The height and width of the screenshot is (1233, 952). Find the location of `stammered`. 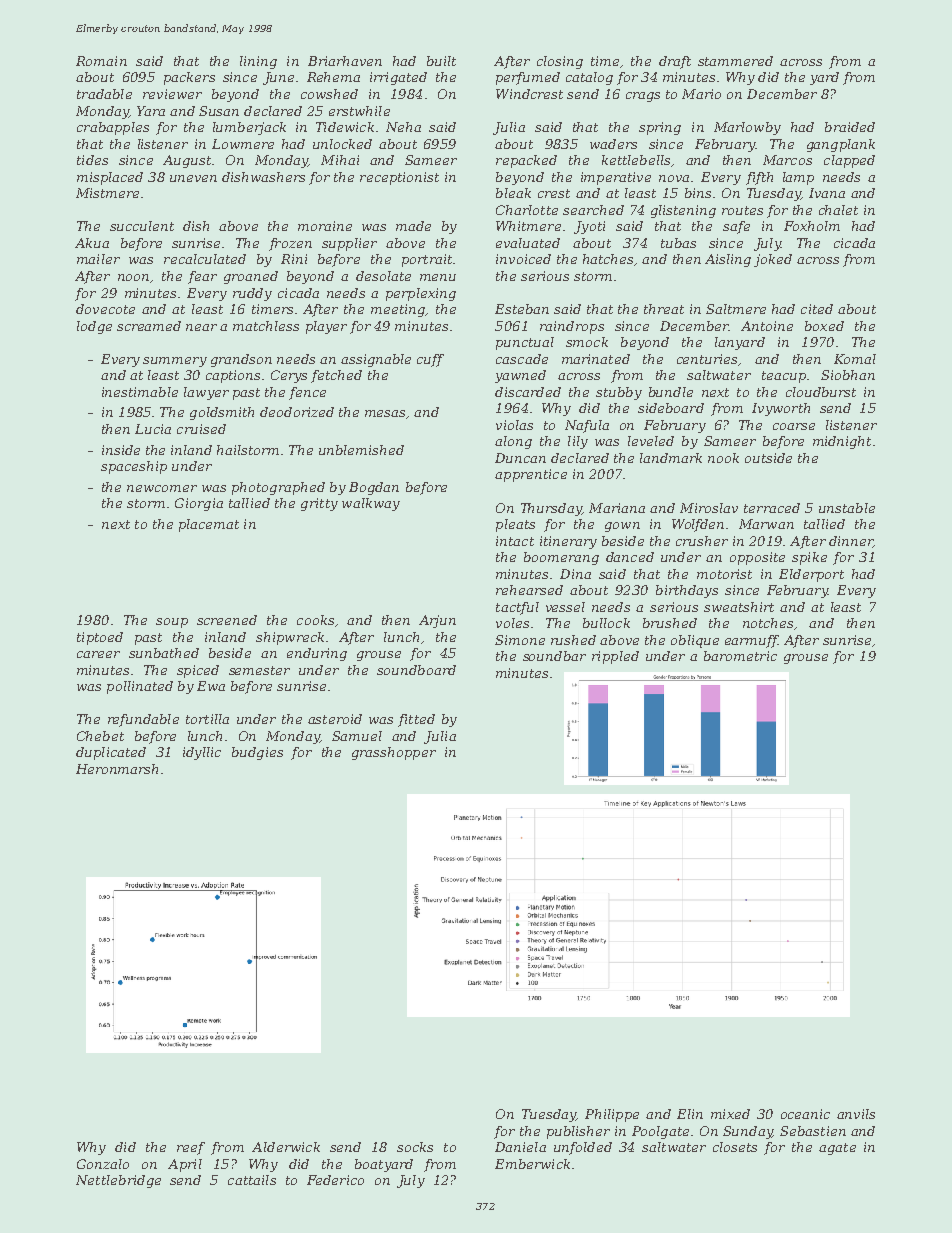

stammered is located at coordinates (735, 61).
